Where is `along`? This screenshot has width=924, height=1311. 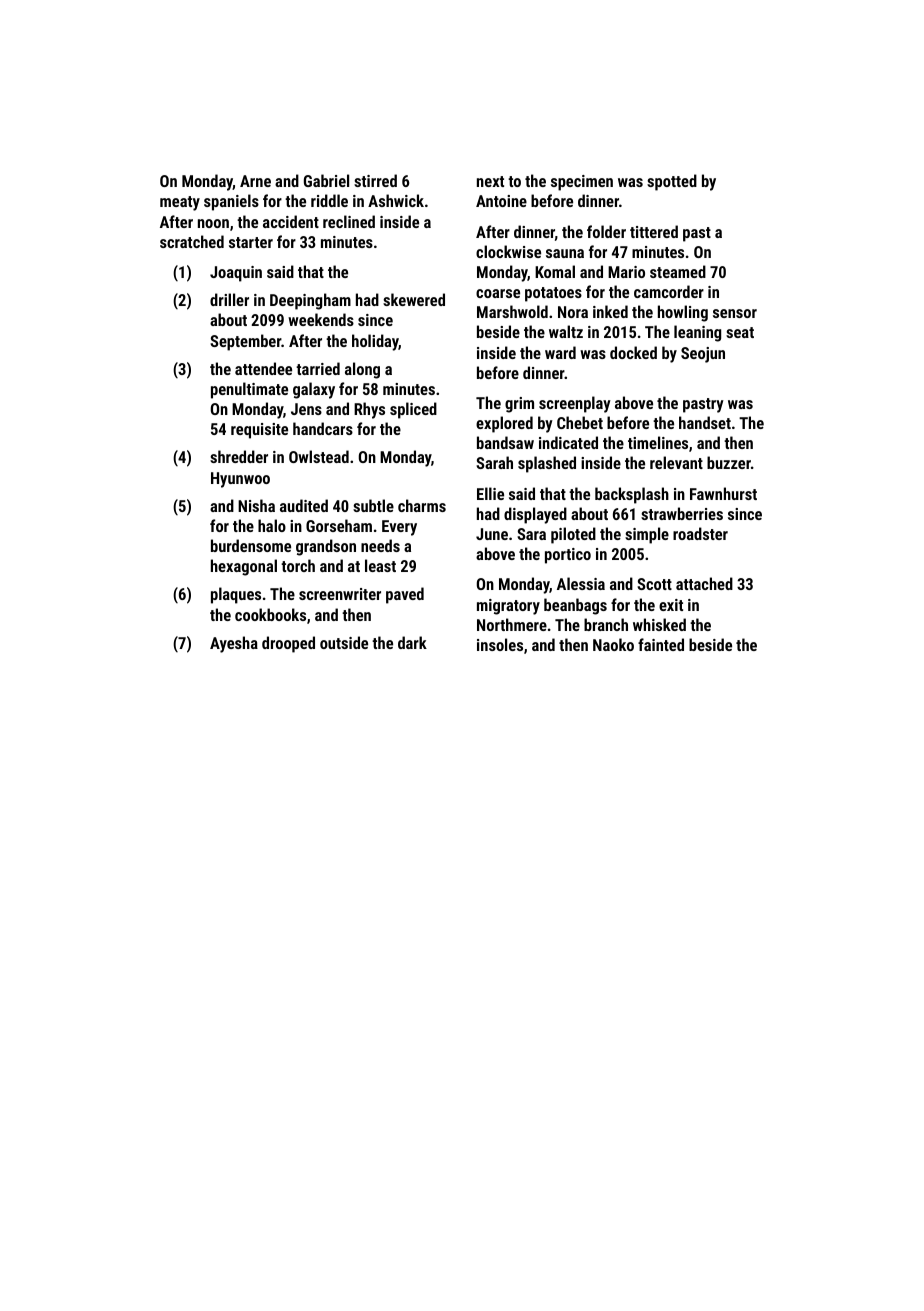 along is located at coordinates (362, 370).
